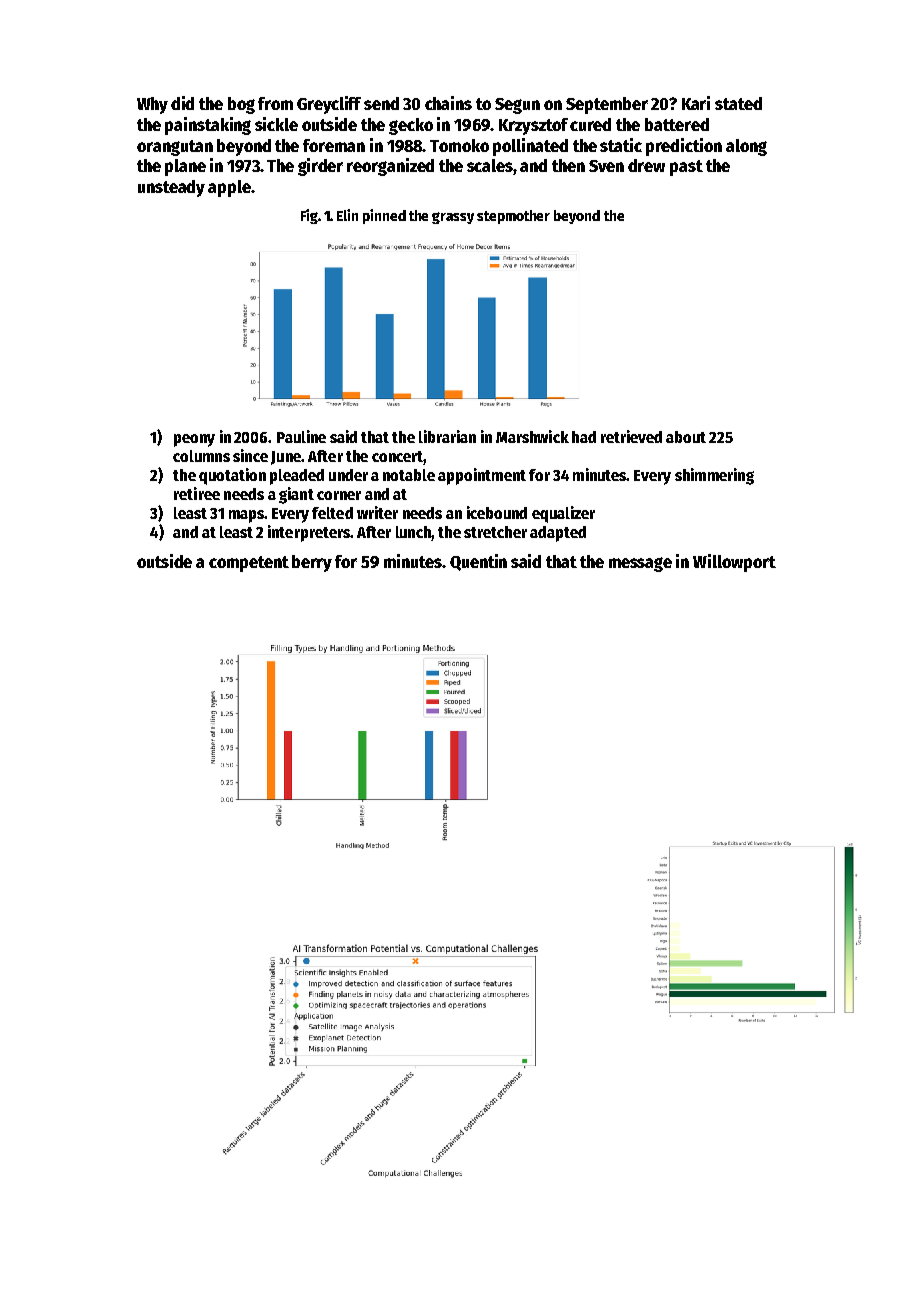 The height and width of the screenshot is (1314, 924). What do you see at coordinates (171, 188) in the screenshot?
I see `unsteady` at bounding box center [171, 188].
